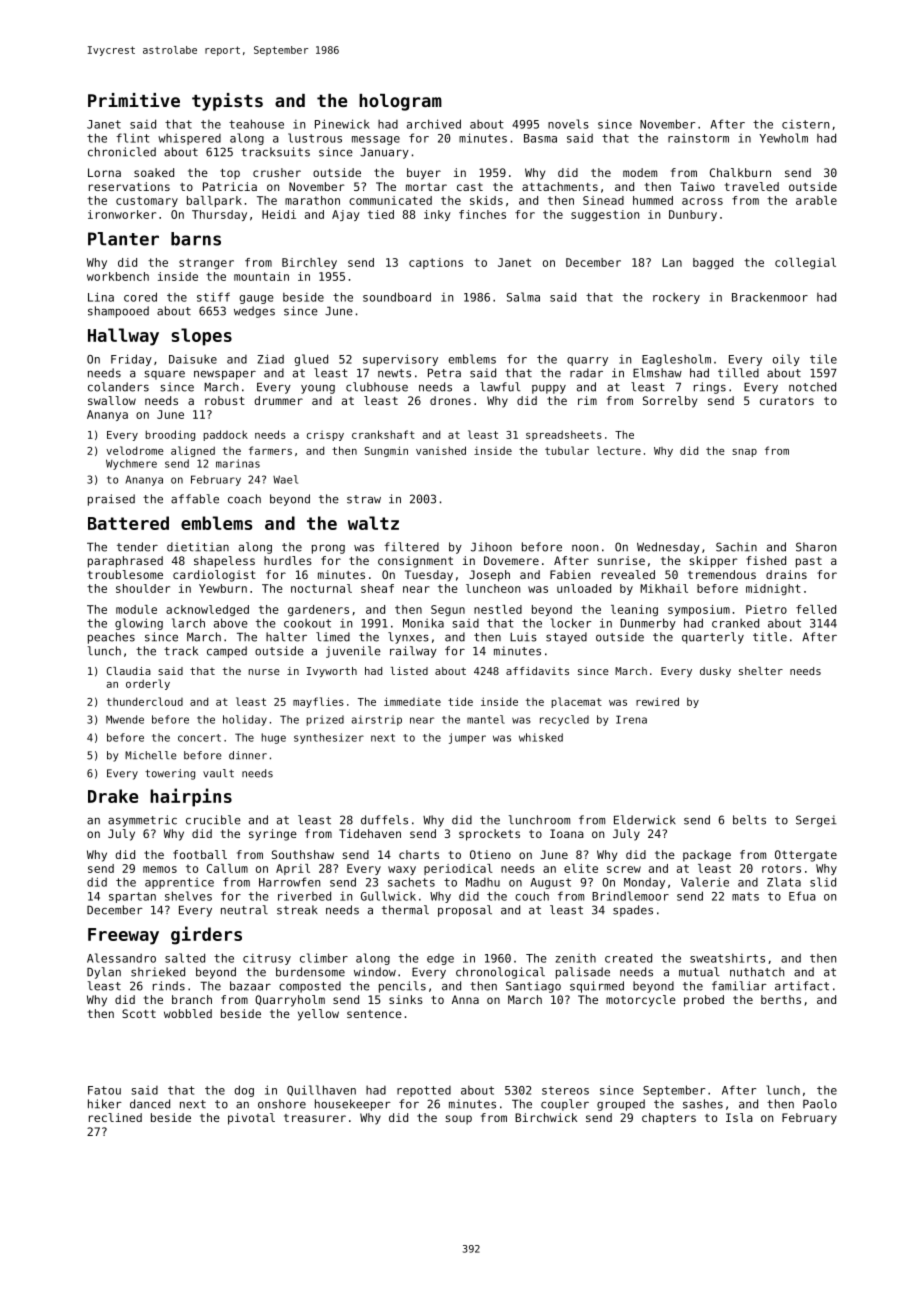 The width and height of the page is (924, 1308). I want to click on Sachin, so click(736, 547).
